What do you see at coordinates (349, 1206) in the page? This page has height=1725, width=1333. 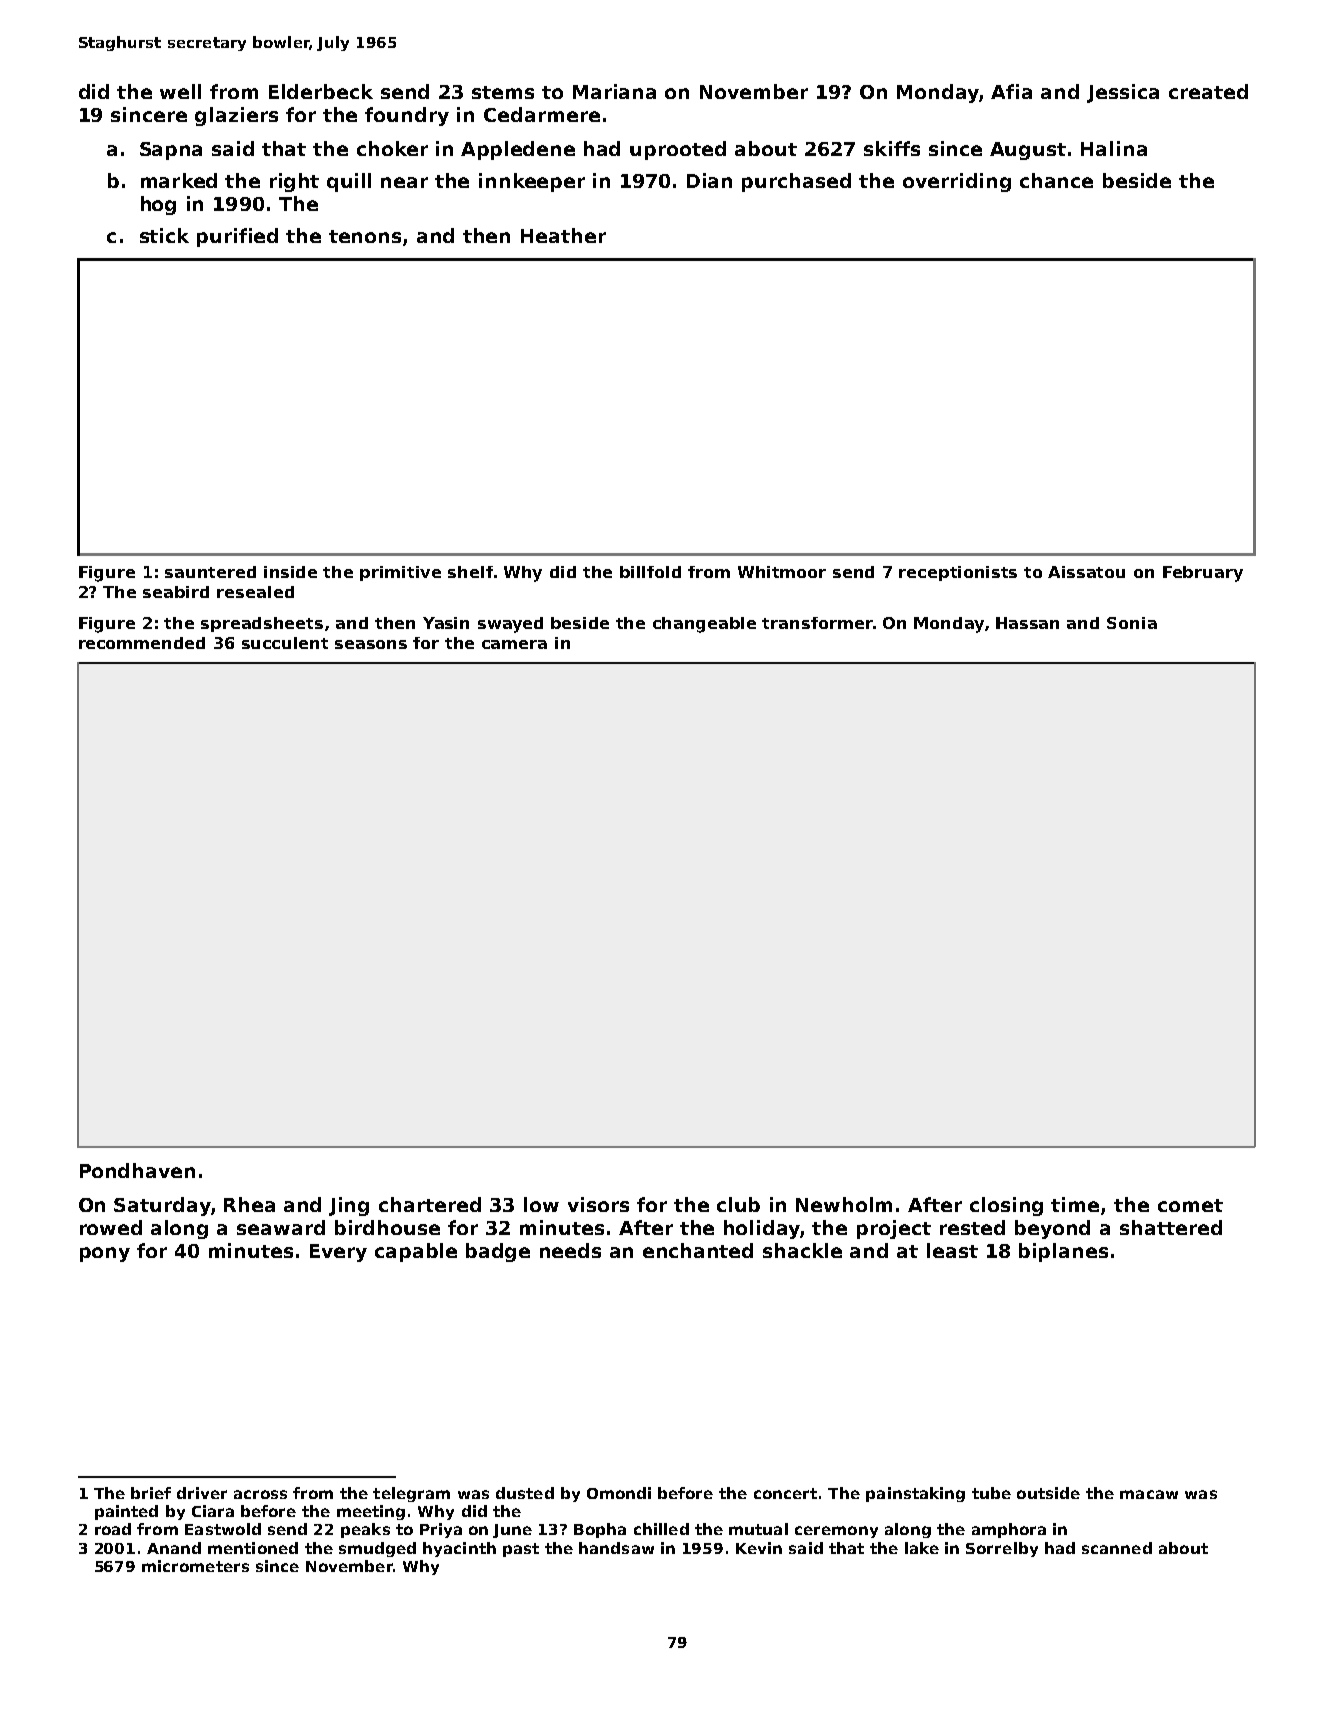 I see `Jing` at bounding box center [349, 1206].
